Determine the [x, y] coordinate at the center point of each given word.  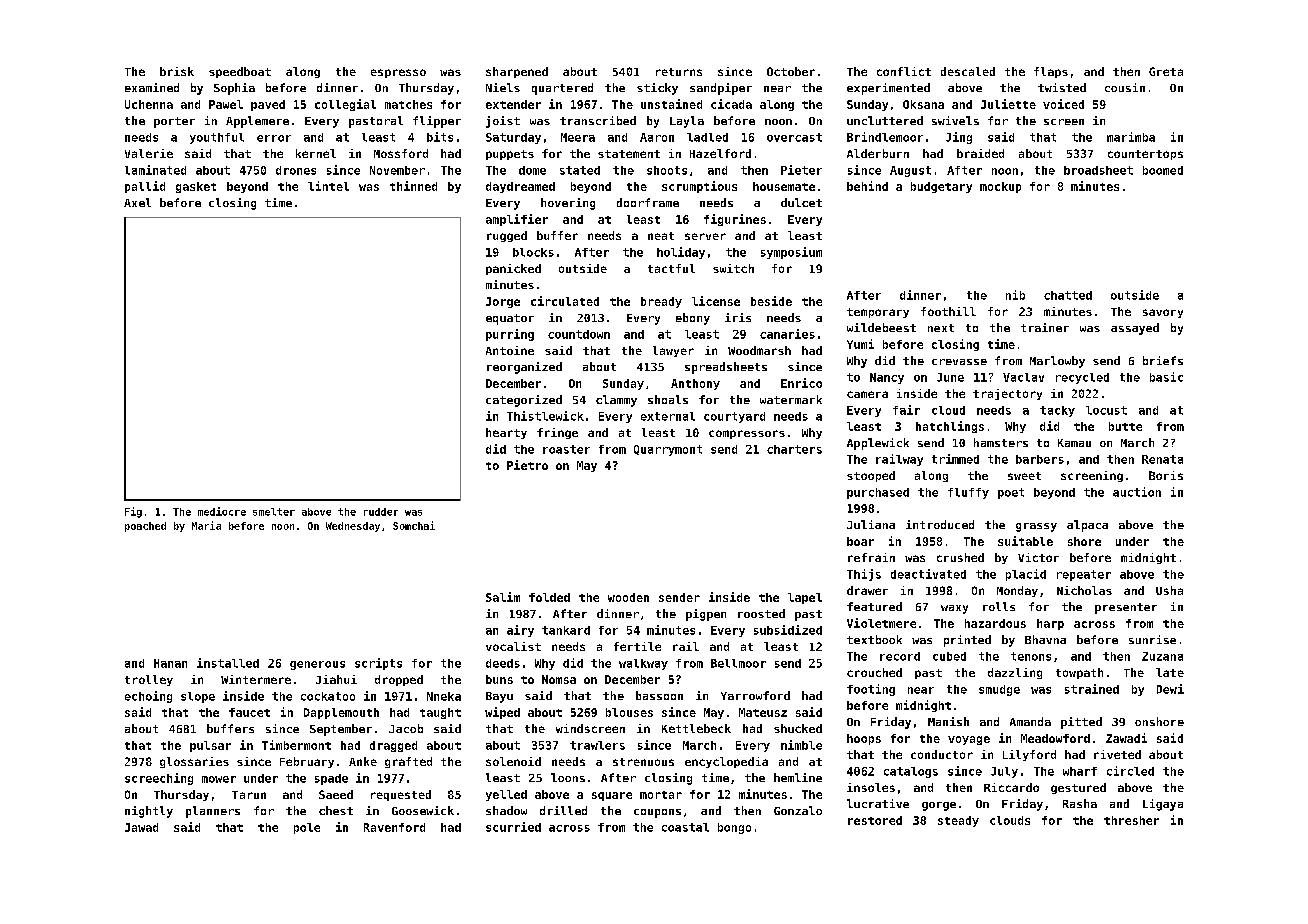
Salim [503, 597]
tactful [671, 268]
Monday [1017, 591]
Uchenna [149, 104]
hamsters [1001, 442]
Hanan [170, 663]
